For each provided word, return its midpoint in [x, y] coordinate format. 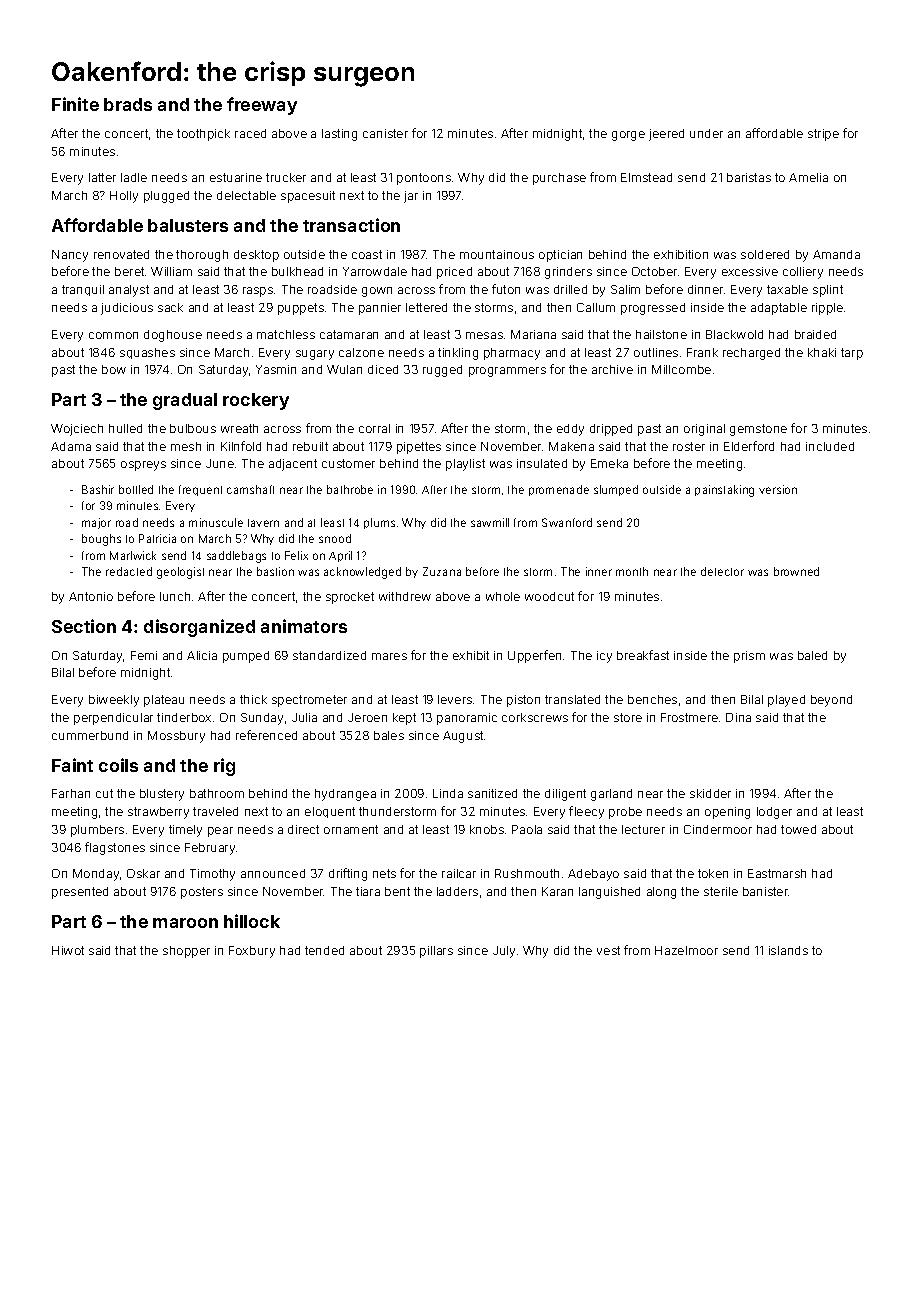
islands [788, 950]
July [504, 952]
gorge [628, 136]
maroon [185, 923]
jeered [666, 135]
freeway [262, 106]
